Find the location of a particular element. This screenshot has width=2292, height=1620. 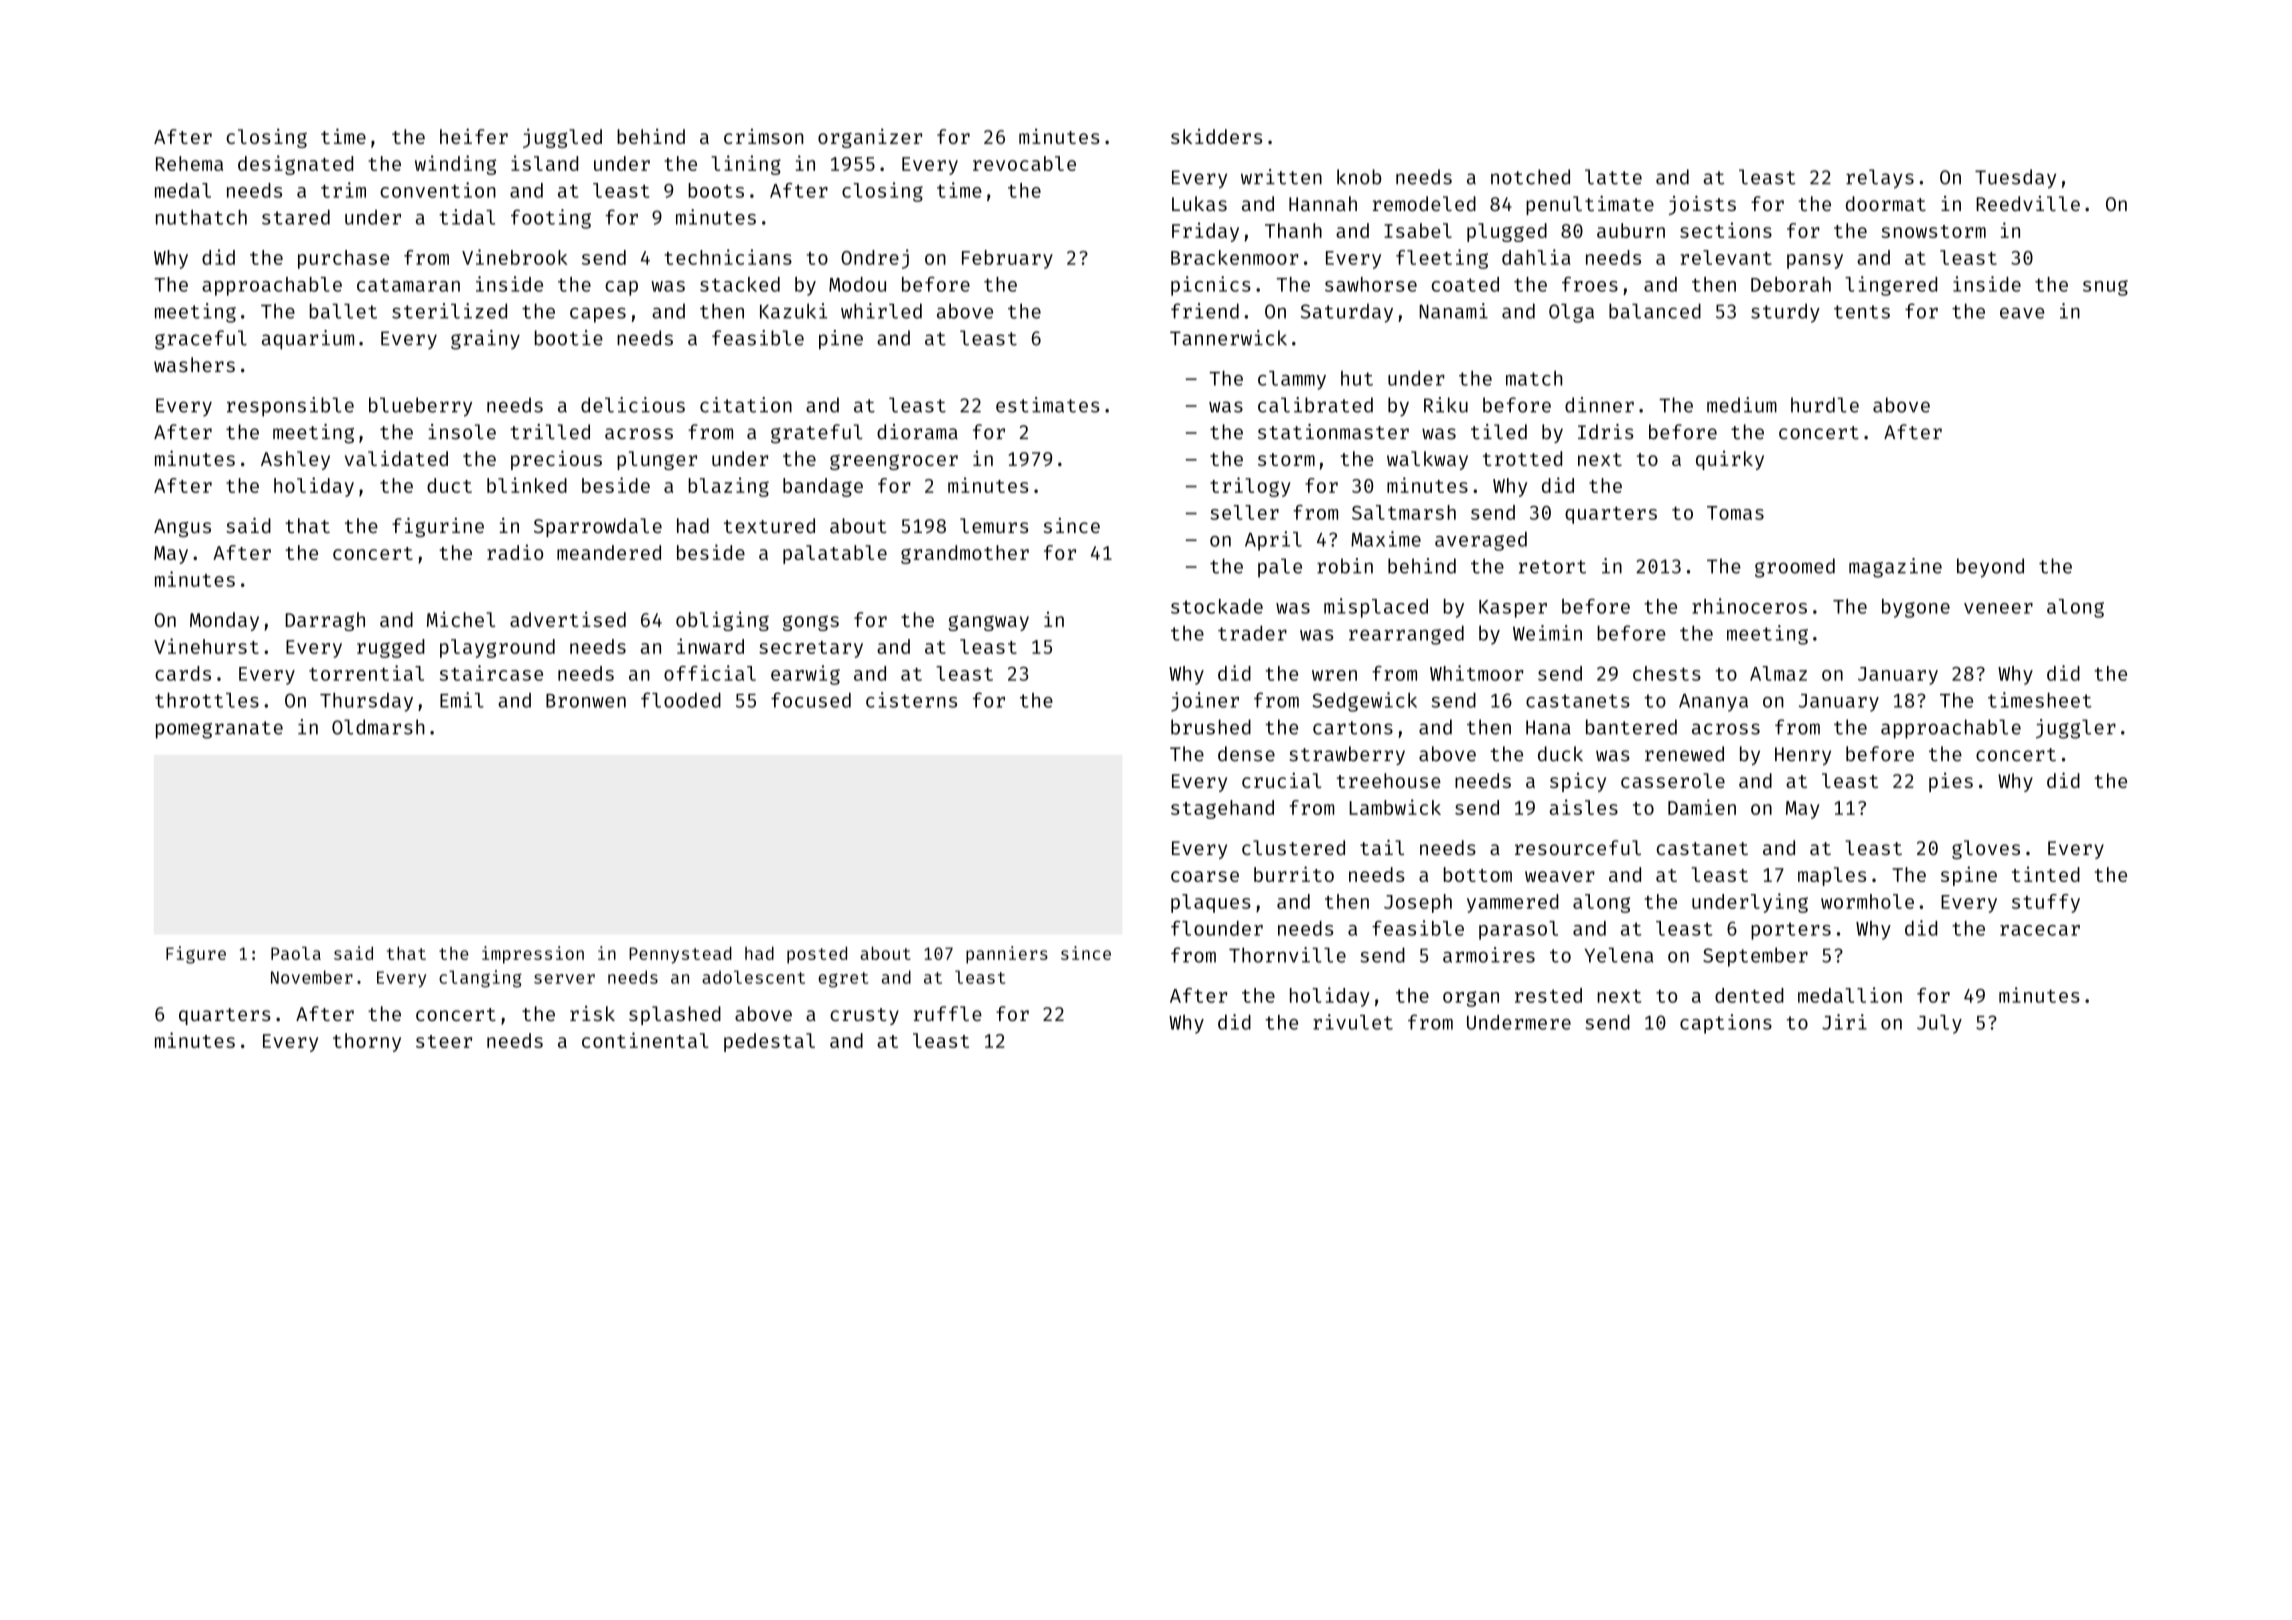

rivulet is located at coordinates (1353, 1022).
